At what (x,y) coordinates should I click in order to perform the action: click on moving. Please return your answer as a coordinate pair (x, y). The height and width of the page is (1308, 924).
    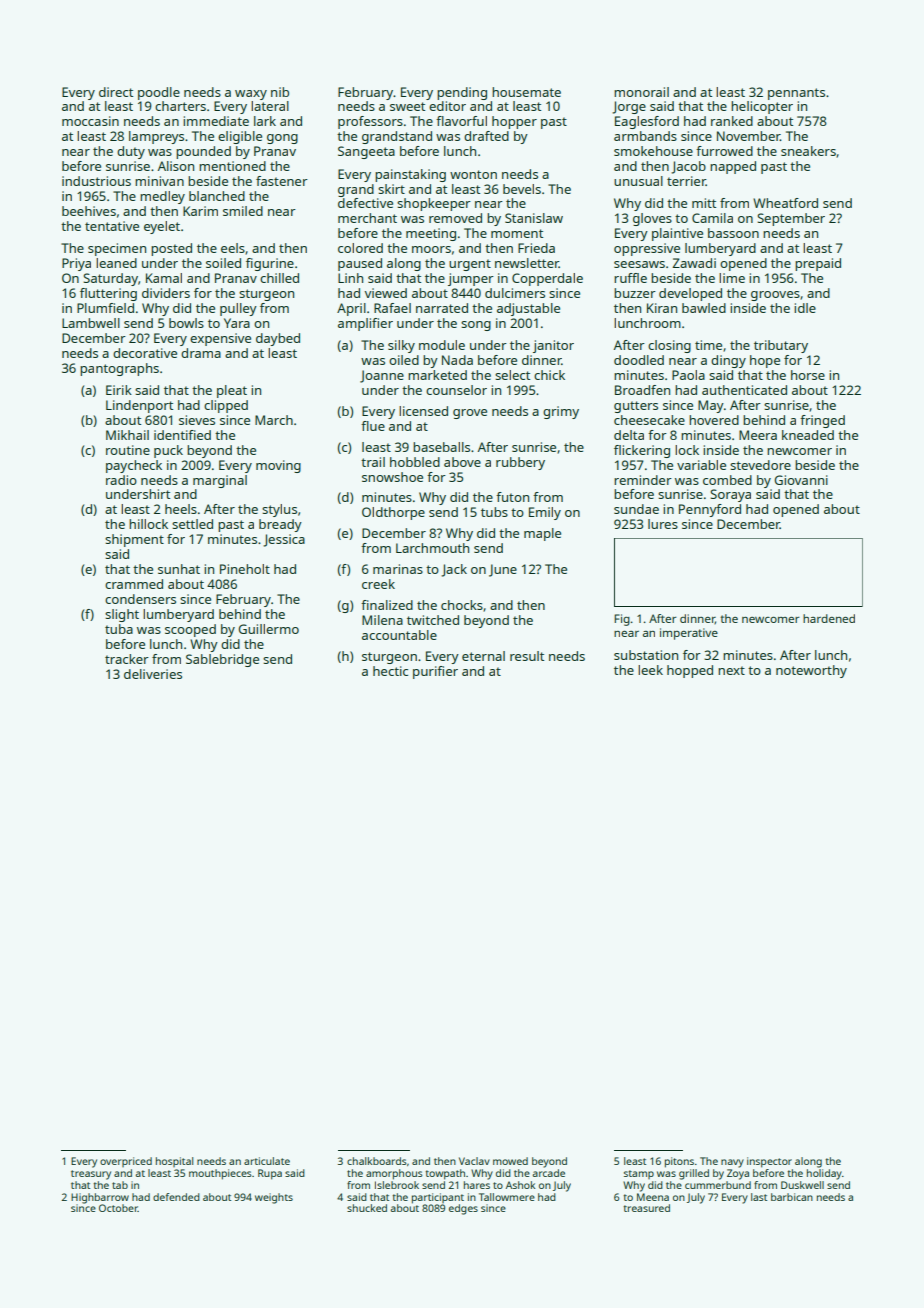
    Looking at the image, I should click on (278, 466).
